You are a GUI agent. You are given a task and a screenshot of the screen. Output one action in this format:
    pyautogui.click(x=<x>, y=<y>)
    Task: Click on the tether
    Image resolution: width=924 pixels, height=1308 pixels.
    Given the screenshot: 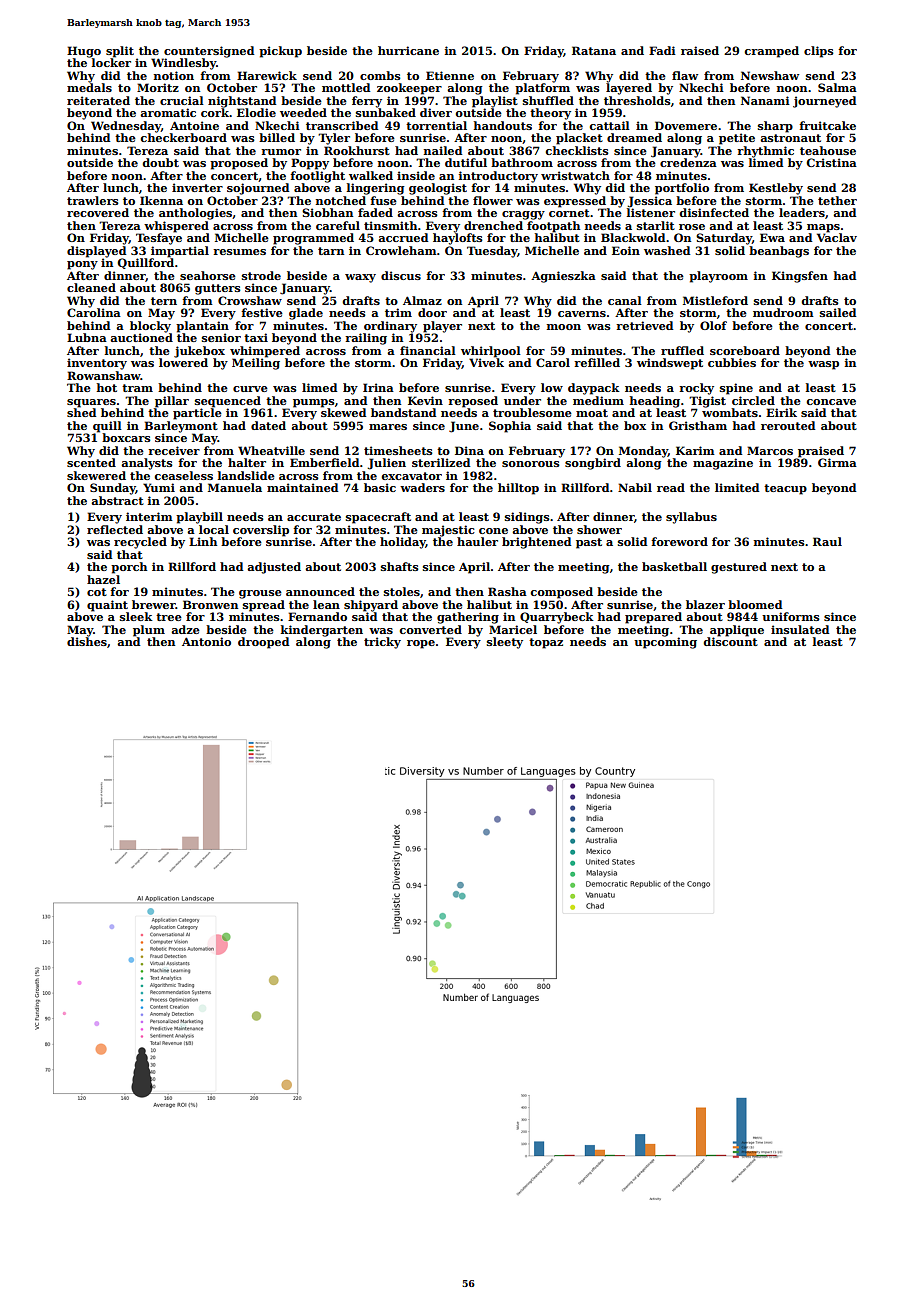 What is the action you would take?
    pyautogui.click(x=837, y=200)
